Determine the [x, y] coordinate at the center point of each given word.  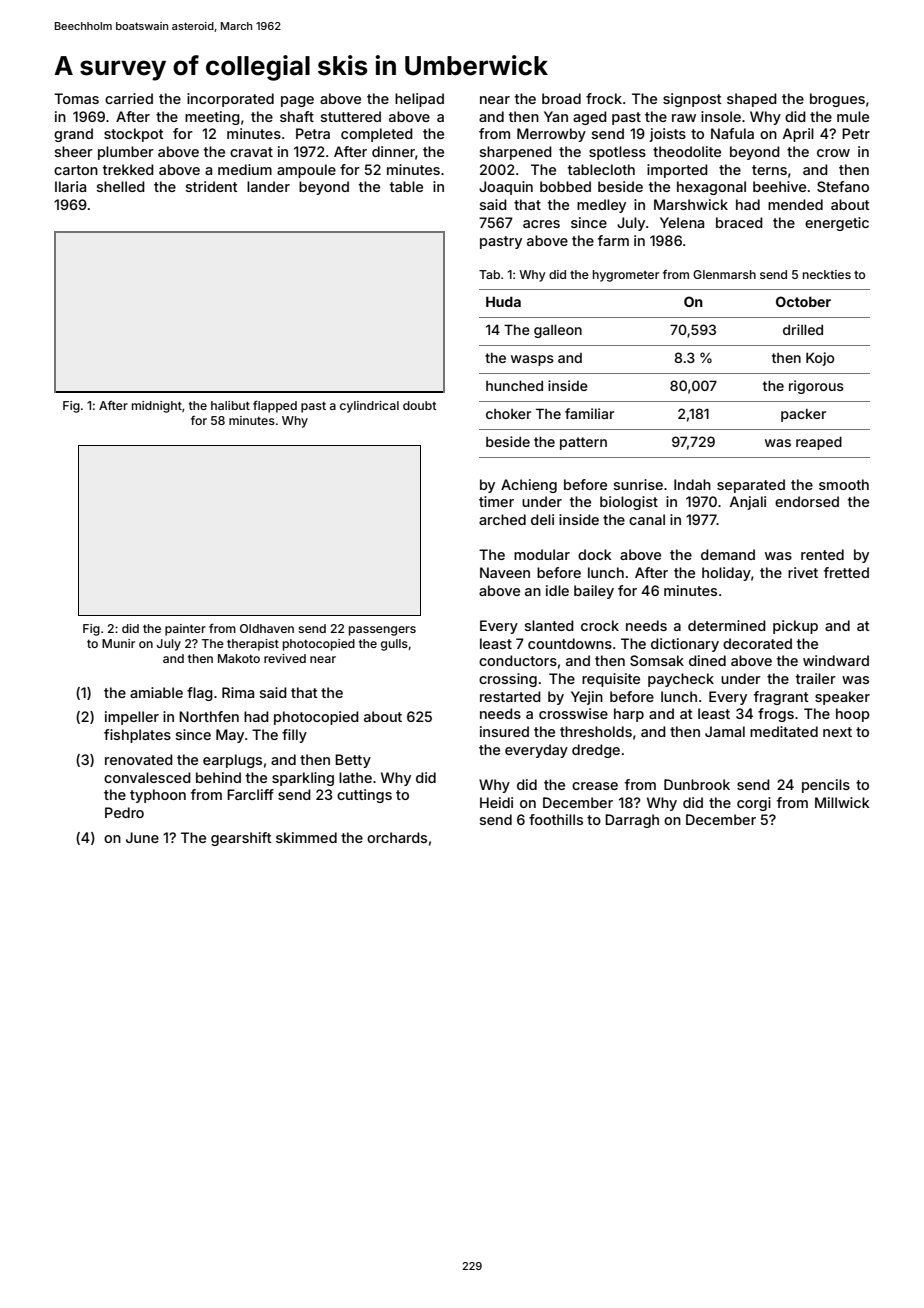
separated [751, 486]
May [230, 736]
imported [677, 171]
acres [541, 224]
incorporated [230, 100]
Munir [118, 643]
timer [496, 501]
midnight [157, 407]
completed [377, 135]
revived [285, 658]
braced [739, 222]
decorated [757, 643]
